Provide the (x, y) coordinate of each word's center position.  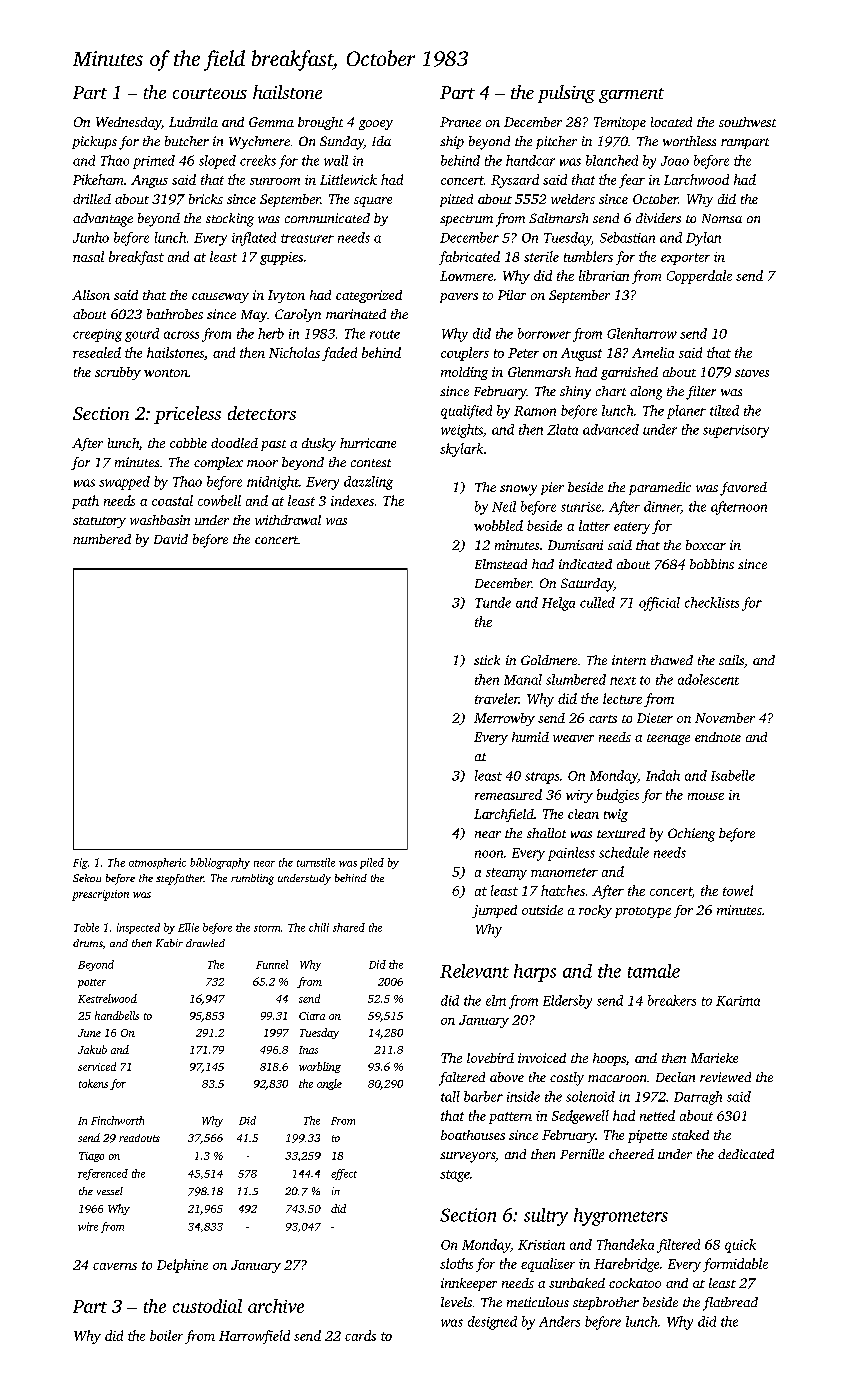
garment (631, 95)
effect (344, 1174)
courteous (210, 93)
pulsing (566, 94)
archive (276, 1306)
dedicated (746, 1154)
